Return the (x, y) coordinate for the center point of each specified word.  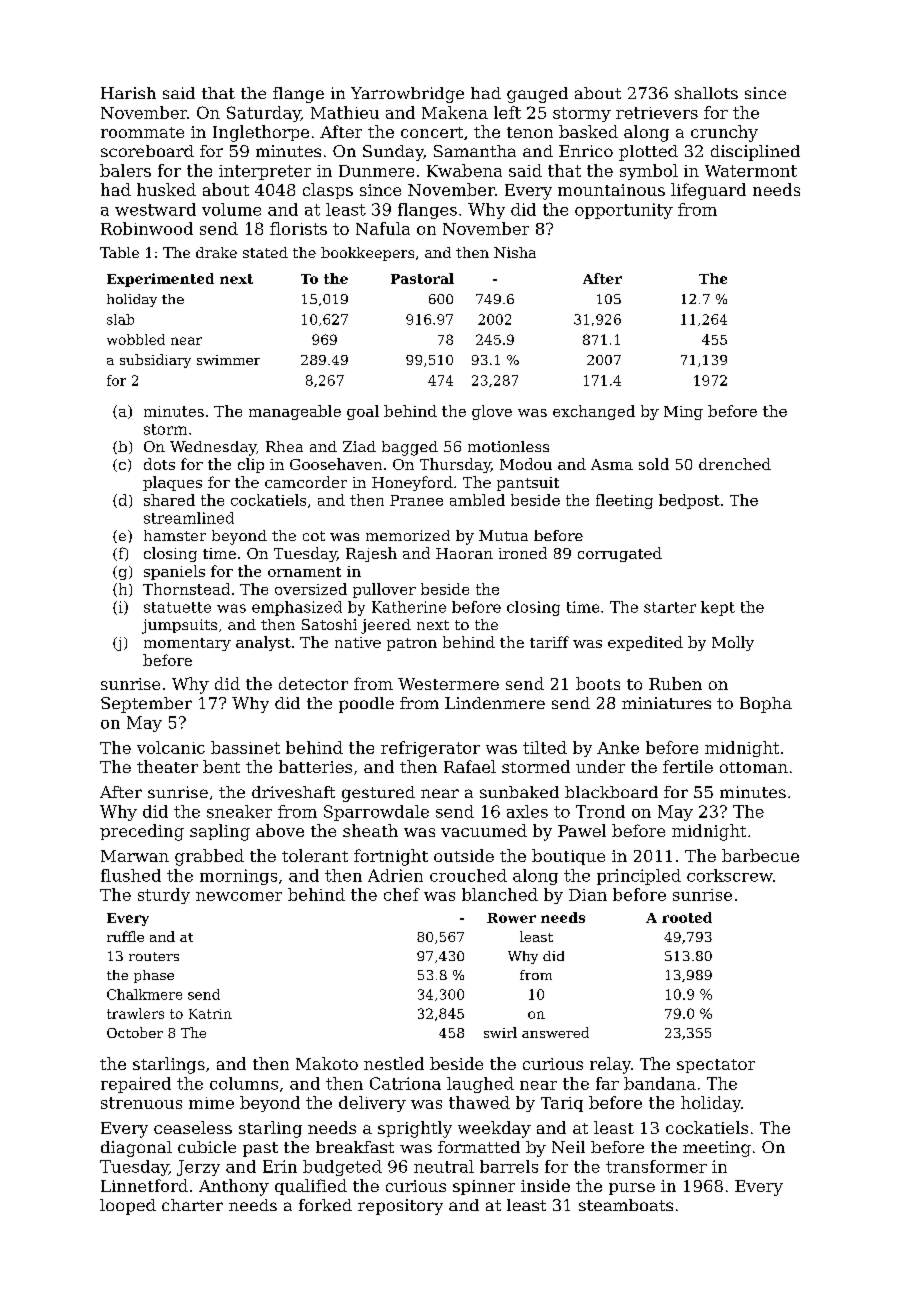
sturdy (164, 896)
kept (718, 608)
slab (120, 319)
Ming (683, 413)
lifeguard (708, 191)
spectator (716, 1066)
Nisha (515, 252)
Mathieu (345, 112)
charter (192, 1205)
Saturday (264, 114)
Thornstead (186, 589)
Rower (511, 918)
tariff (549, 642)
